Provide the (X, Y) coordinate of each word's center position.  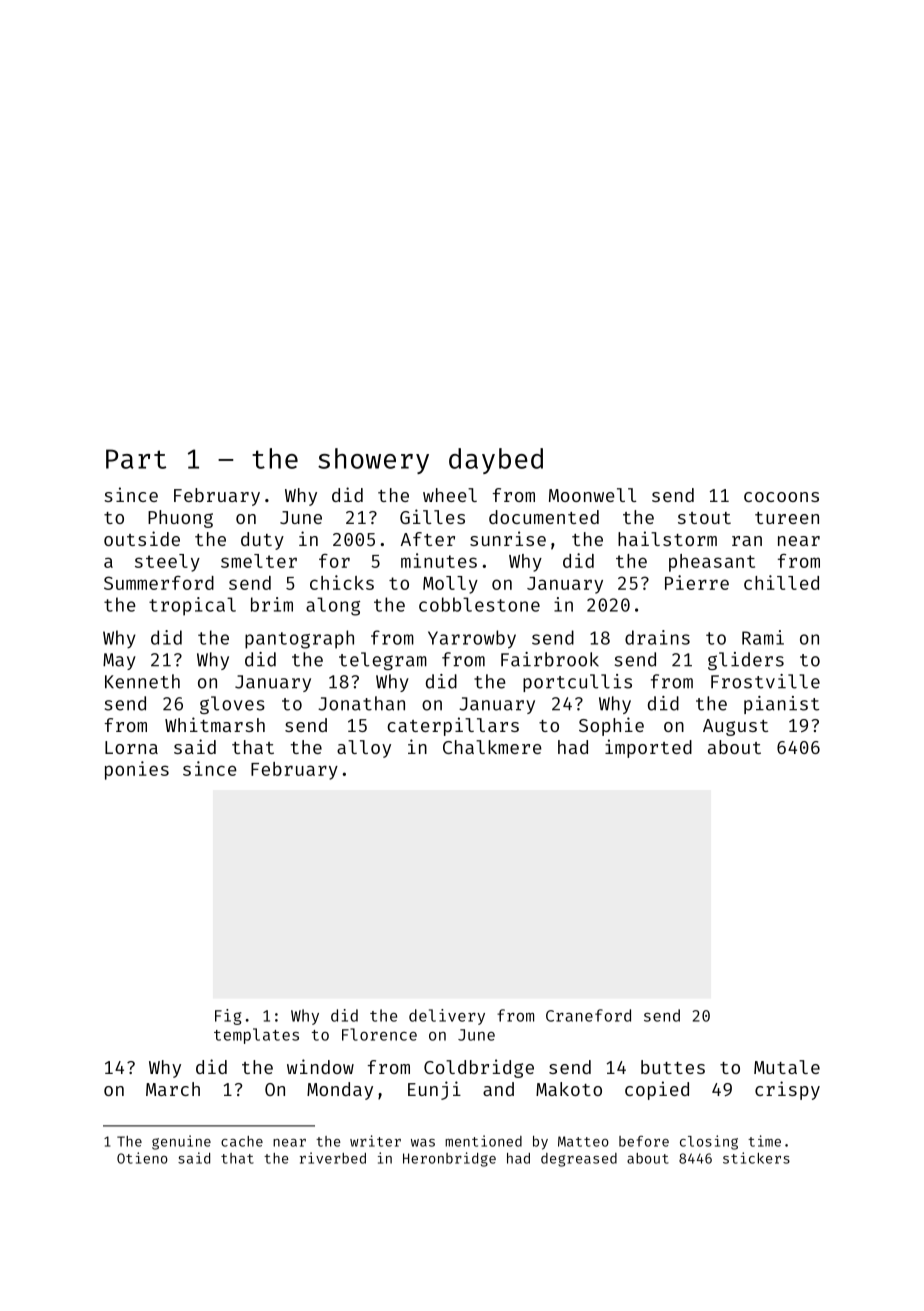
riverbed (333, 1158)
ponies (137, 770)
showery (373, 461)
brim (272, 604)
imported (648, 748)
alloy (364, 749)
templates (256, 1036)
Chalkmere (492, 747)
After (428, 539)
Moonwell (592, 495)
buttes (673, 1067)
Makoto (569, 1089)
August (735, 727)
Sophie (611, 726)
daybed (496, 461)
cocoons (781, 497)
